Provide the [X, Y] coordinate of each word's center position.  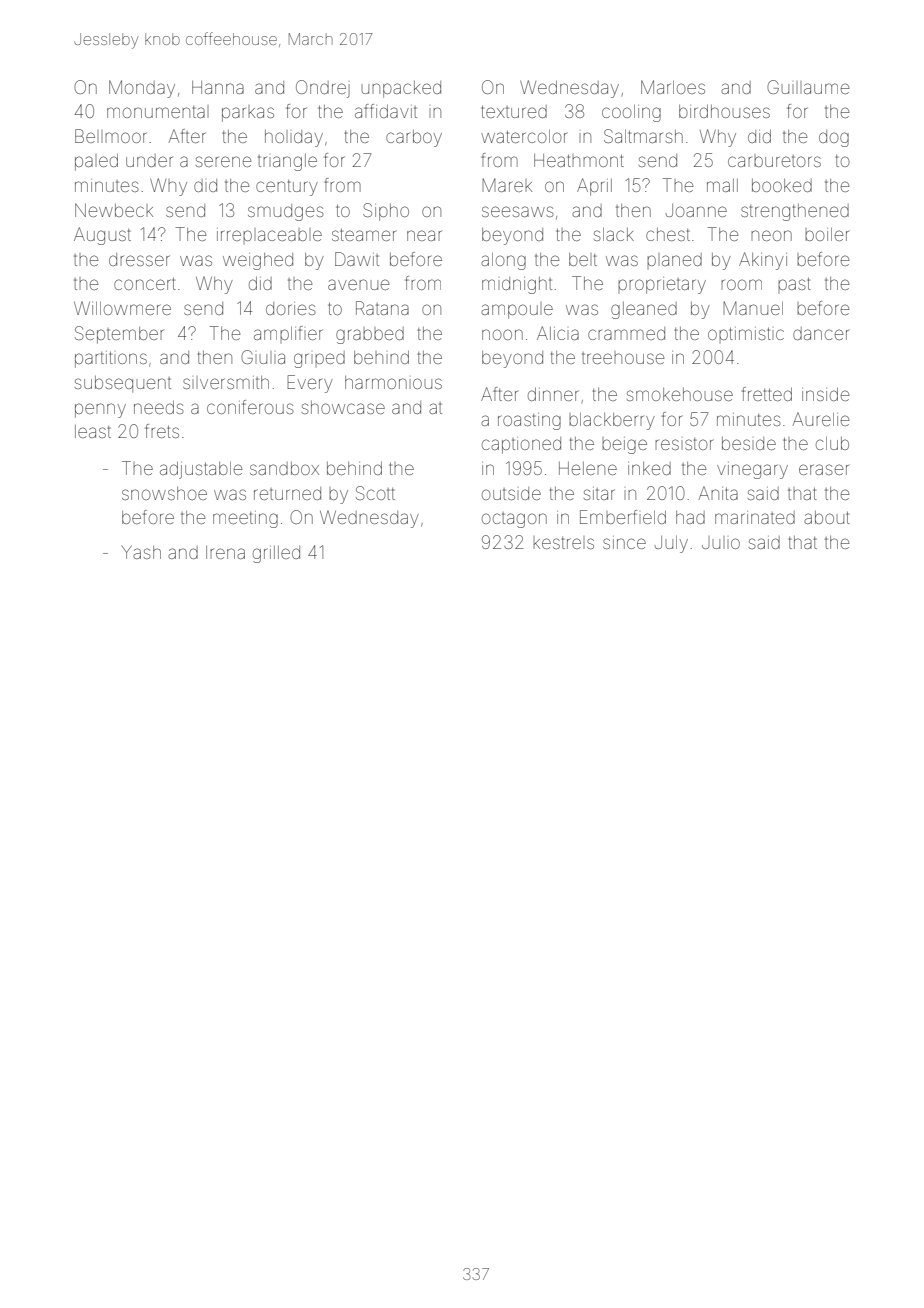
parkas [248, 114]
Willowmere [122, 308]
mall [722, 185]
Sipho [386, 212]
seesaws [518, 211]
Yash [141, 552]
